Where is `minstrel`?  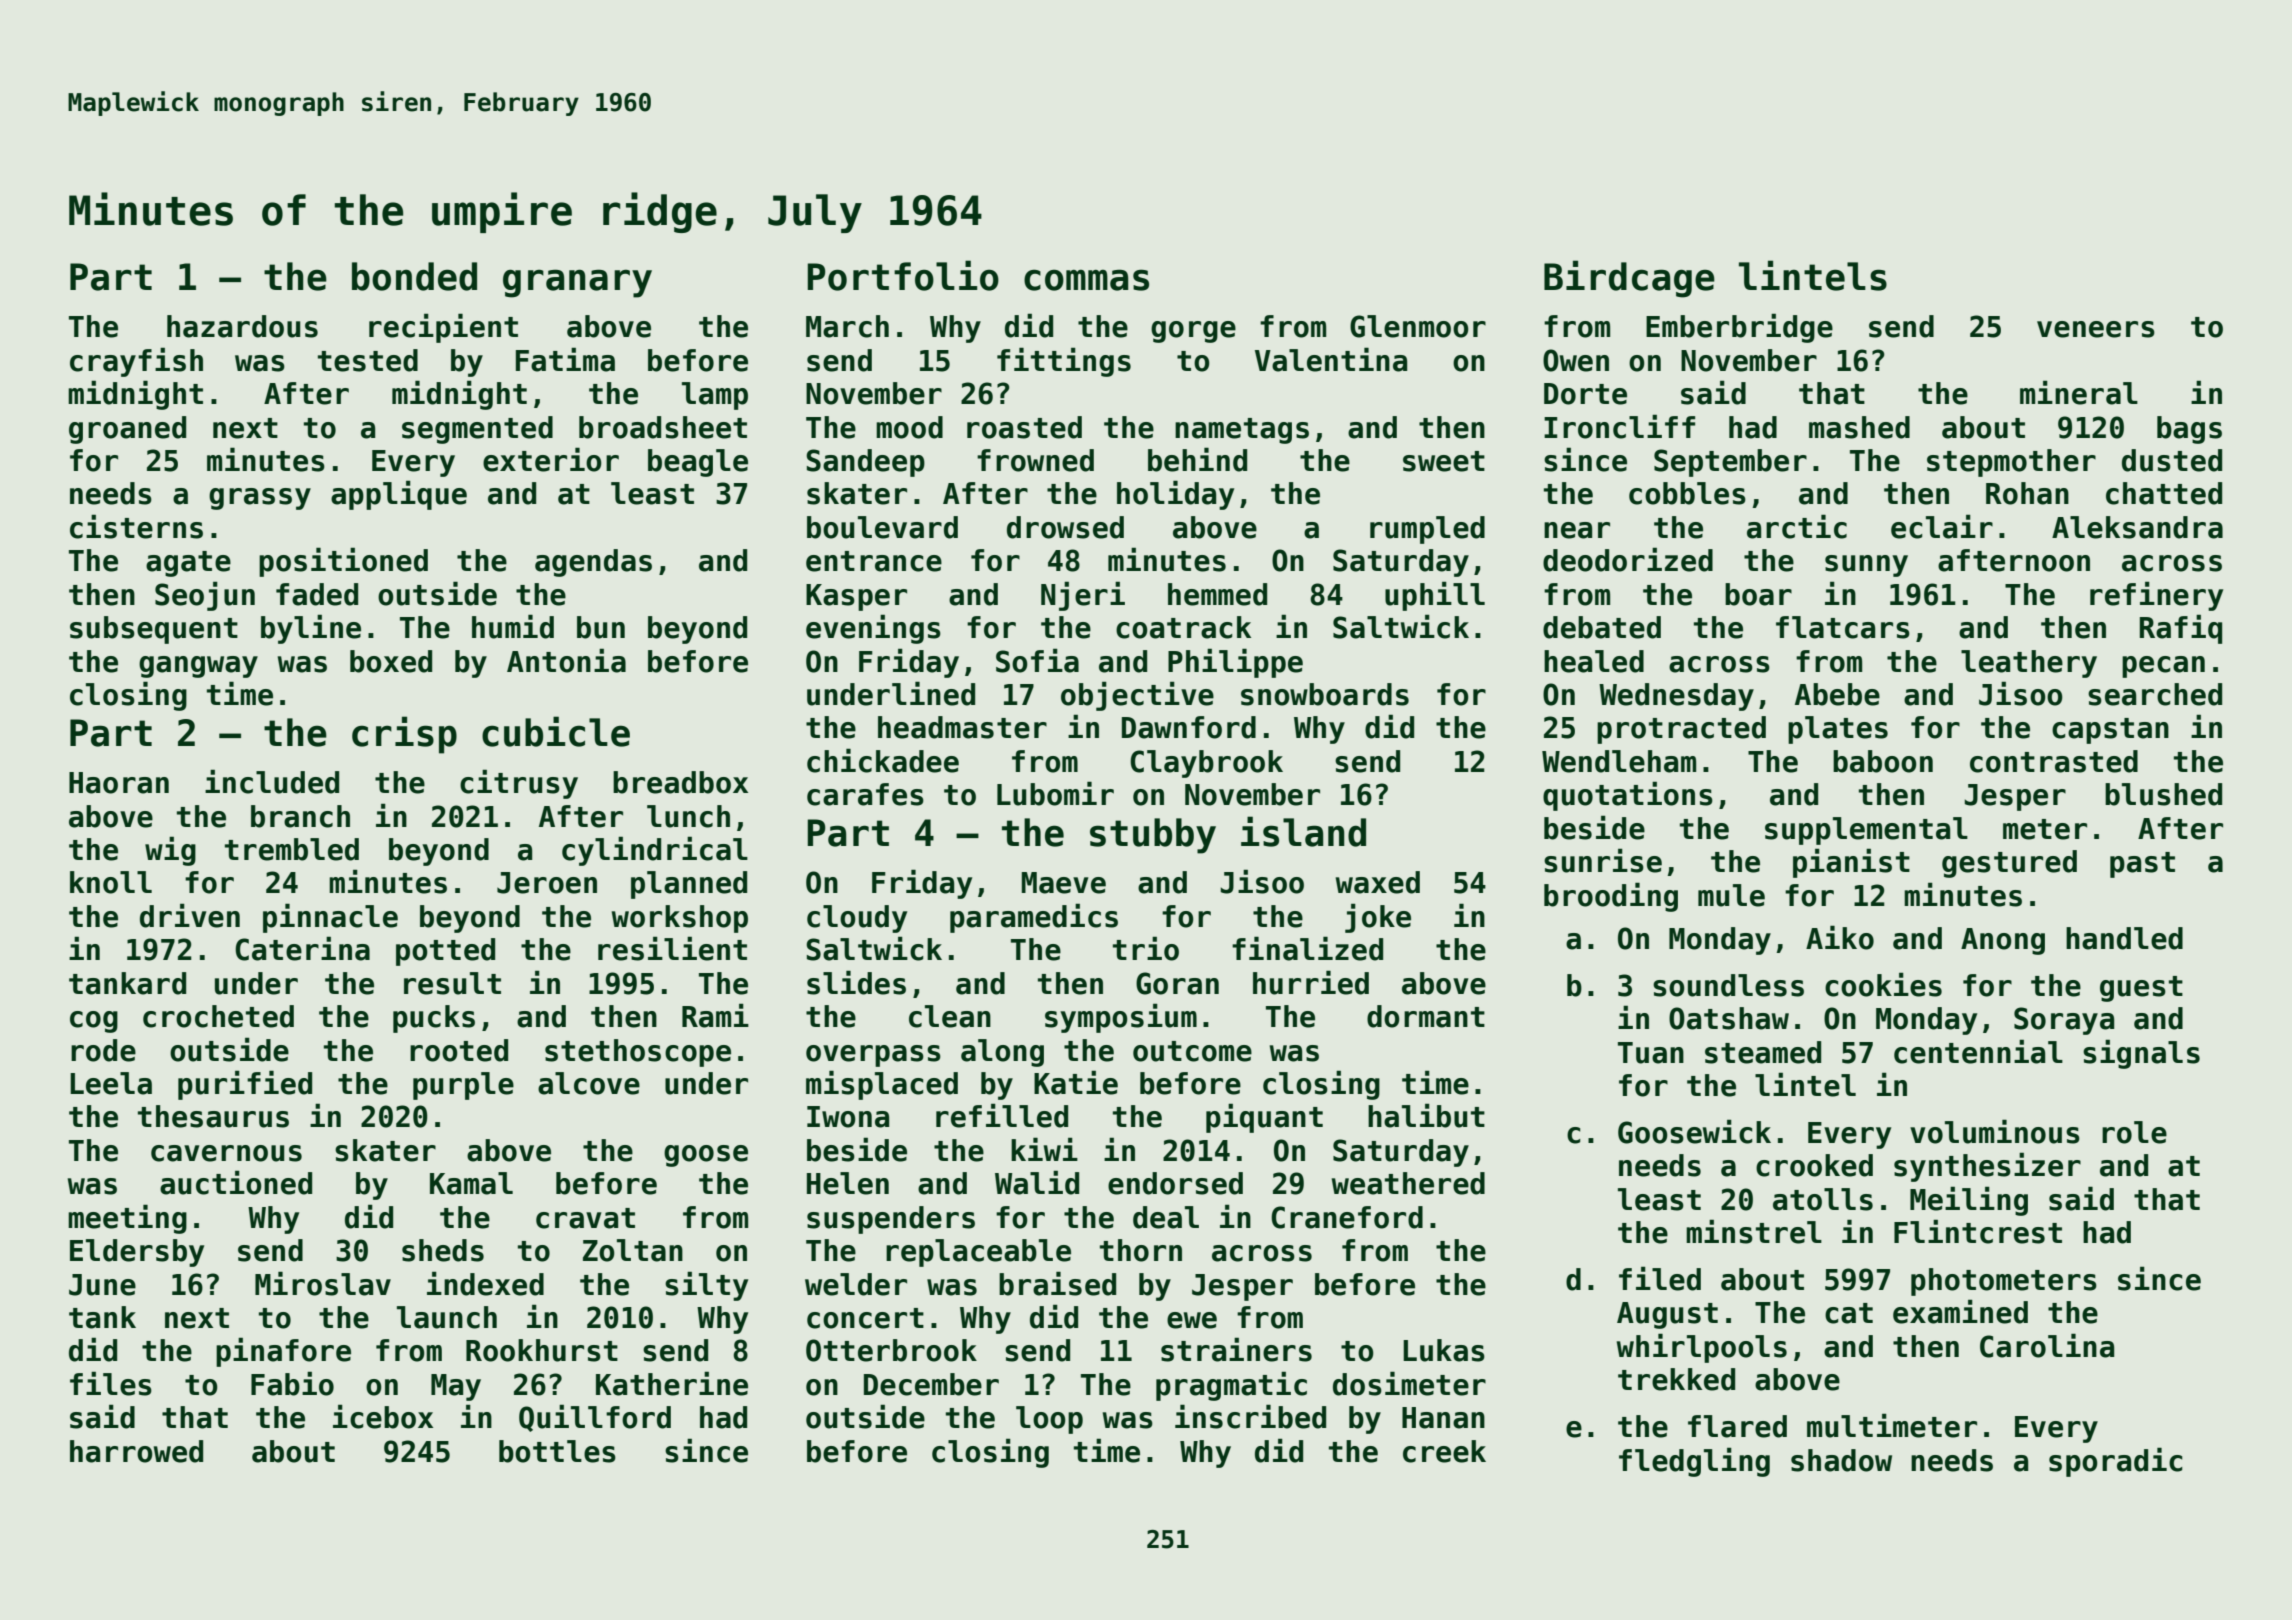
minstrel is located at coordinates (1754, 1231).
